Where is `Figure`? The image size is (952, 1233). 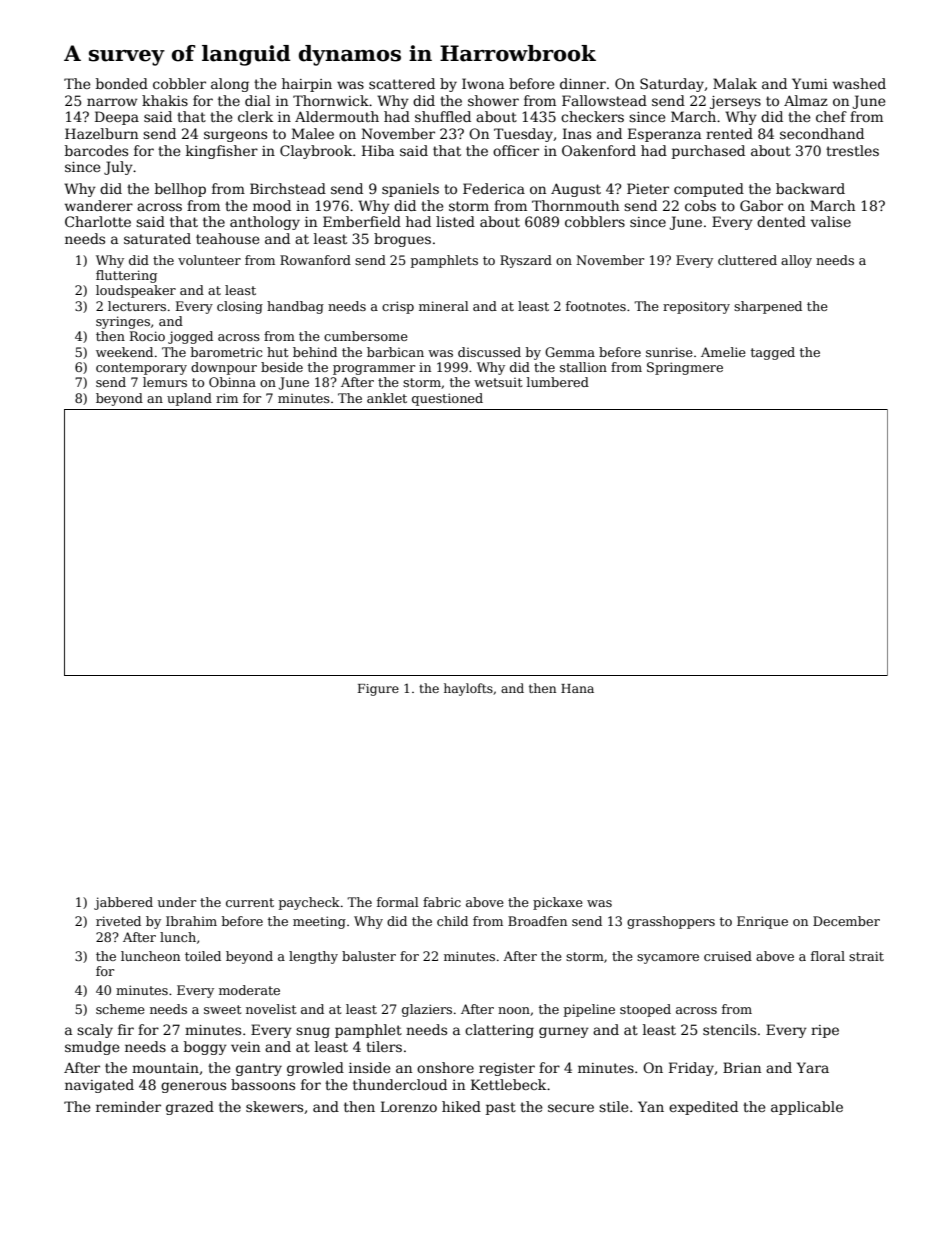
Figure is located at coordinates (378, 690).
